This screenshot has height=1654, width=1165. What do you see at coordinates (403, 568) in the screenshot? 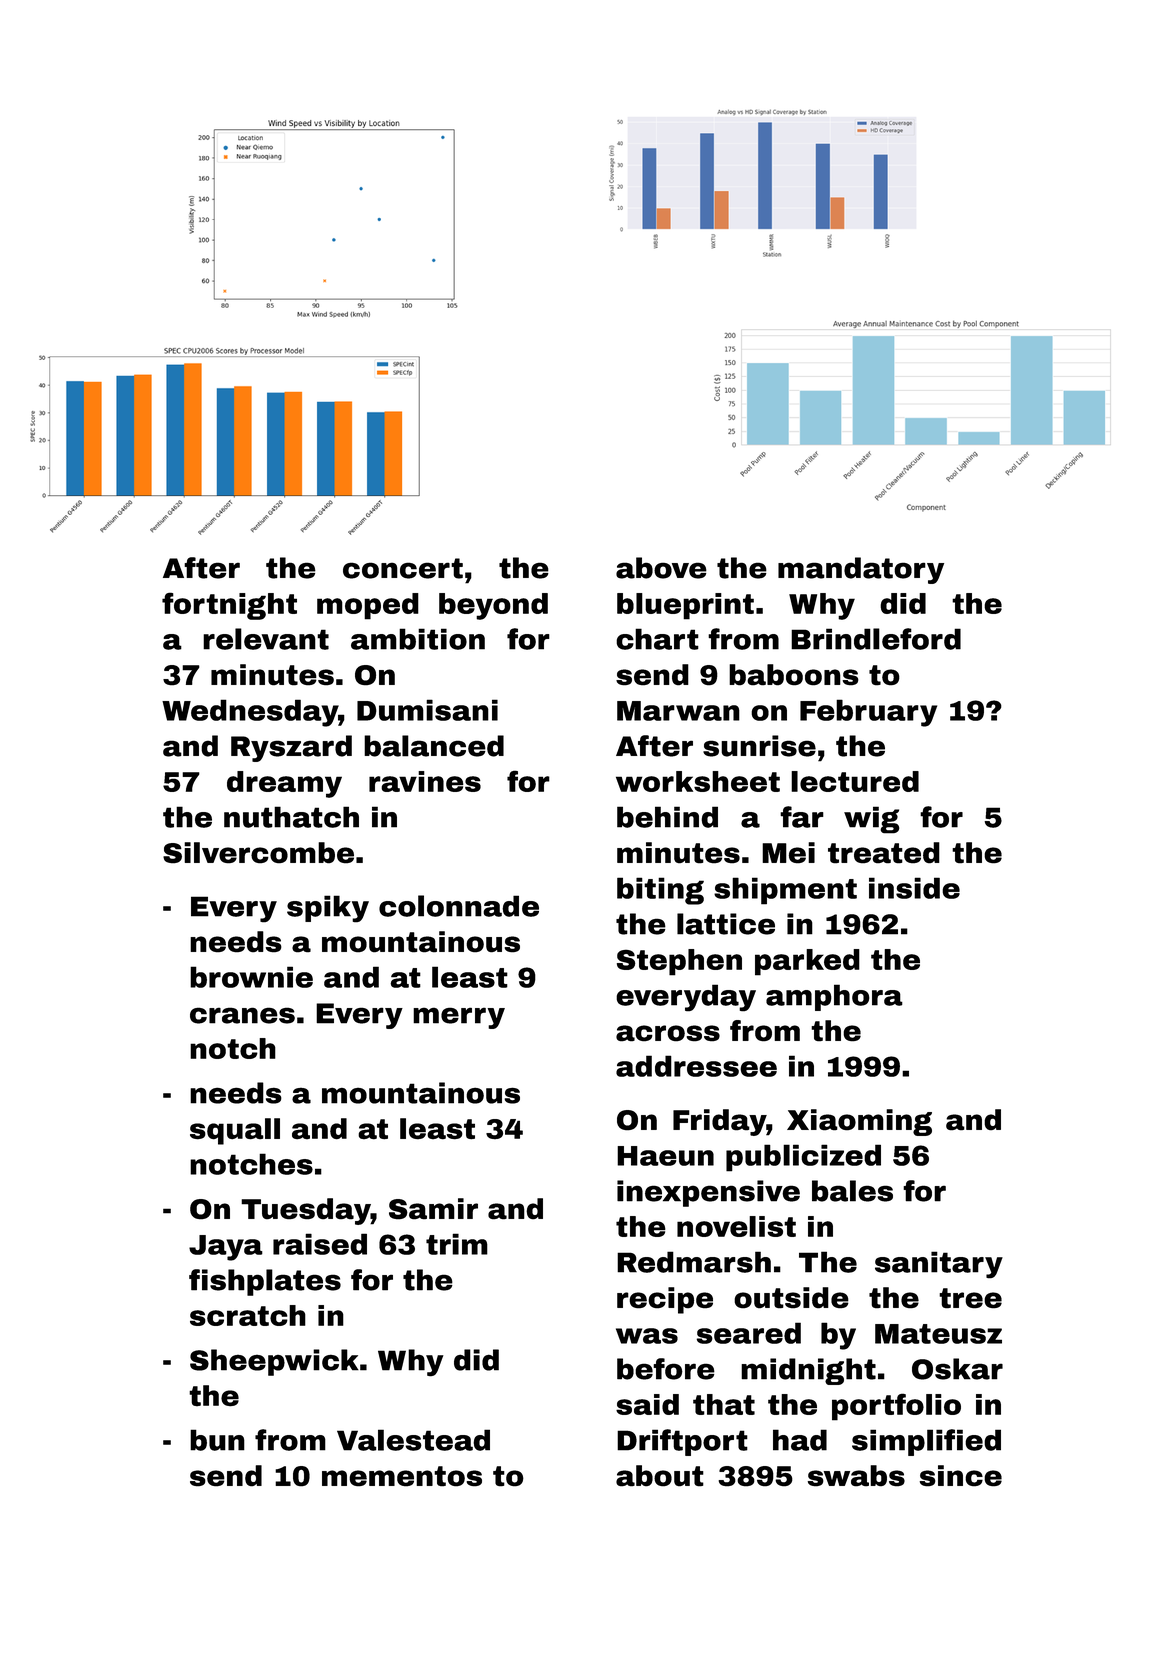
I see `concert` at bounding box center [403, 568].
